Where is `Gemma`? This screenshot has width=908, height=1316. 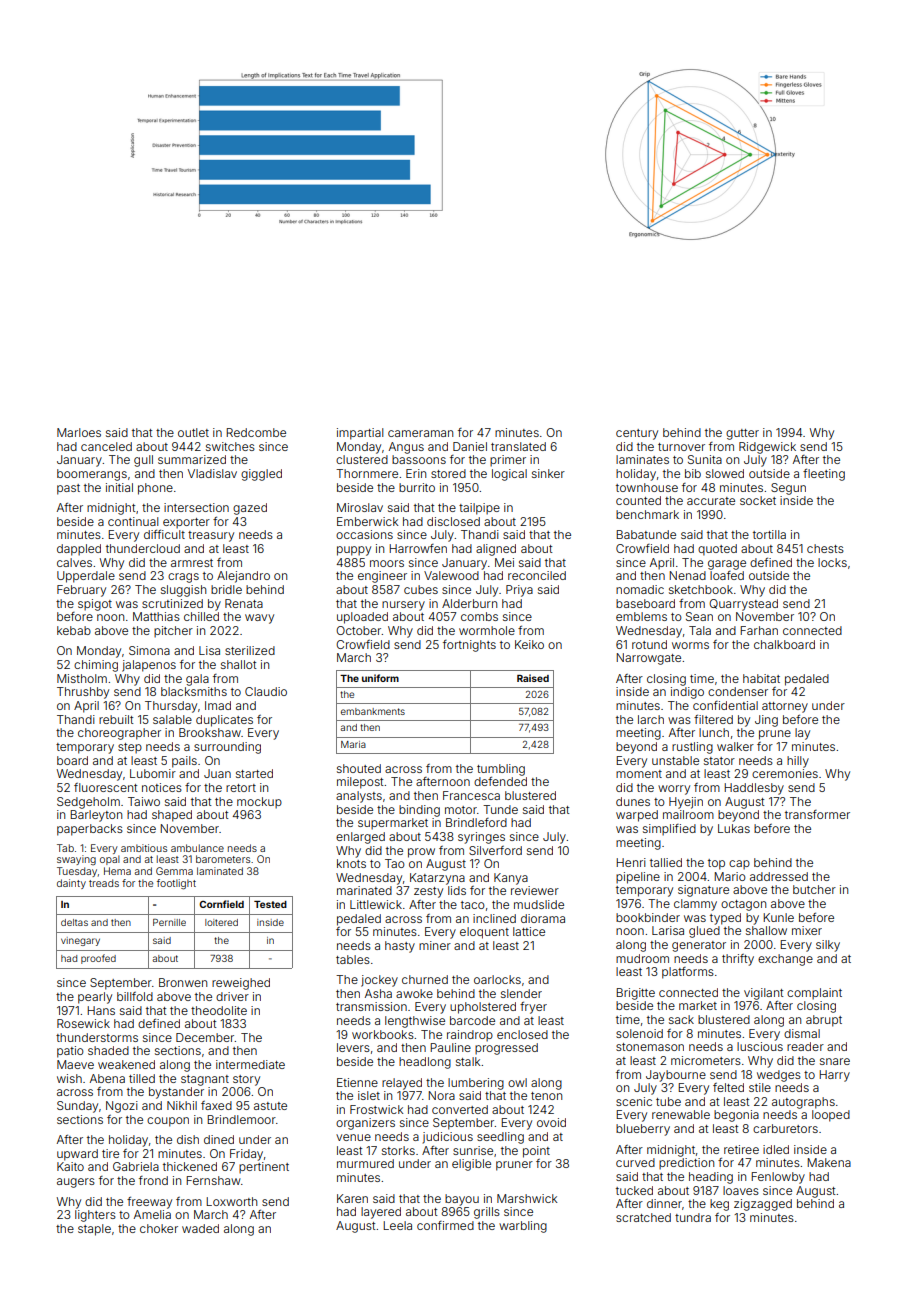 Gemma is located at coordinates (174, 871).
